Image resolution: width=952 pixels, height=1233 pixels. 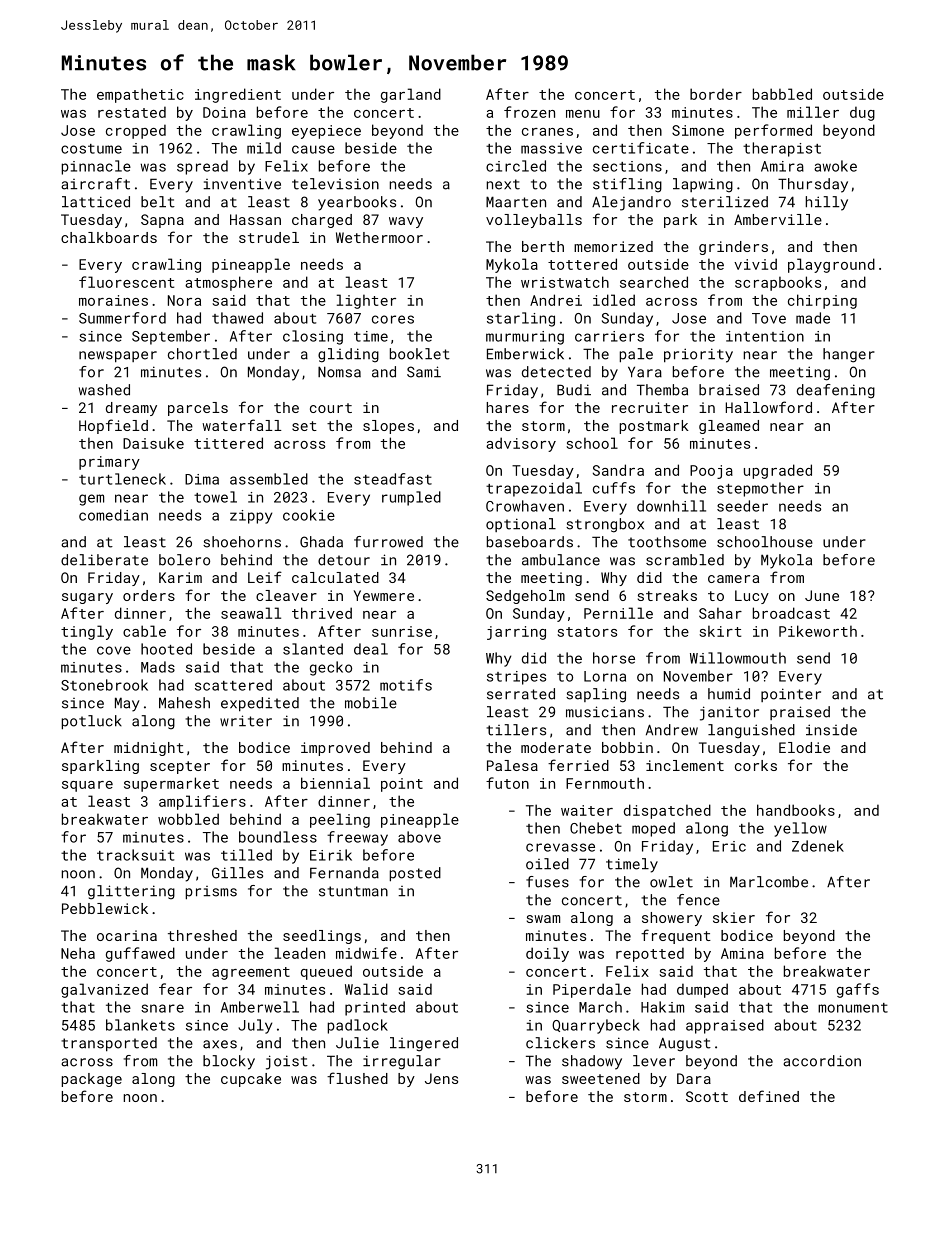 I want to click on costume, so click(x=91, y=149).
